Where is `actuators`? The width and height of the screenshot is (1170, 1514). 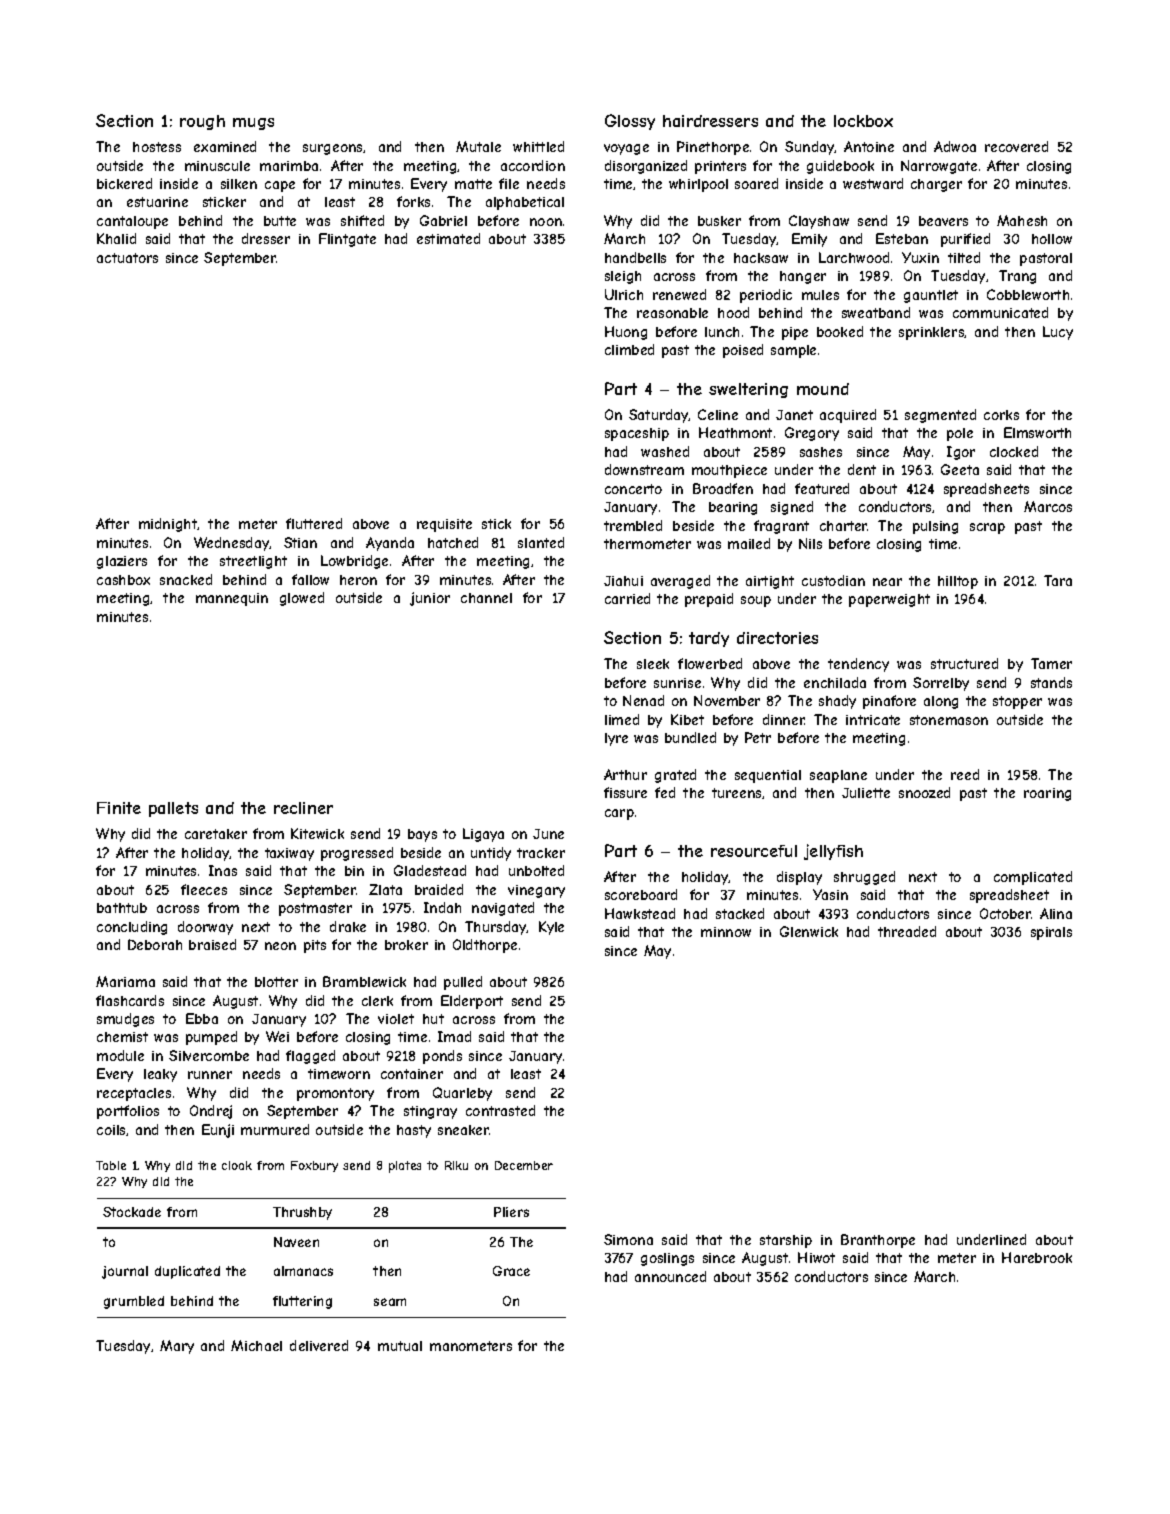
actuators is located at coordinates (127, 258).
